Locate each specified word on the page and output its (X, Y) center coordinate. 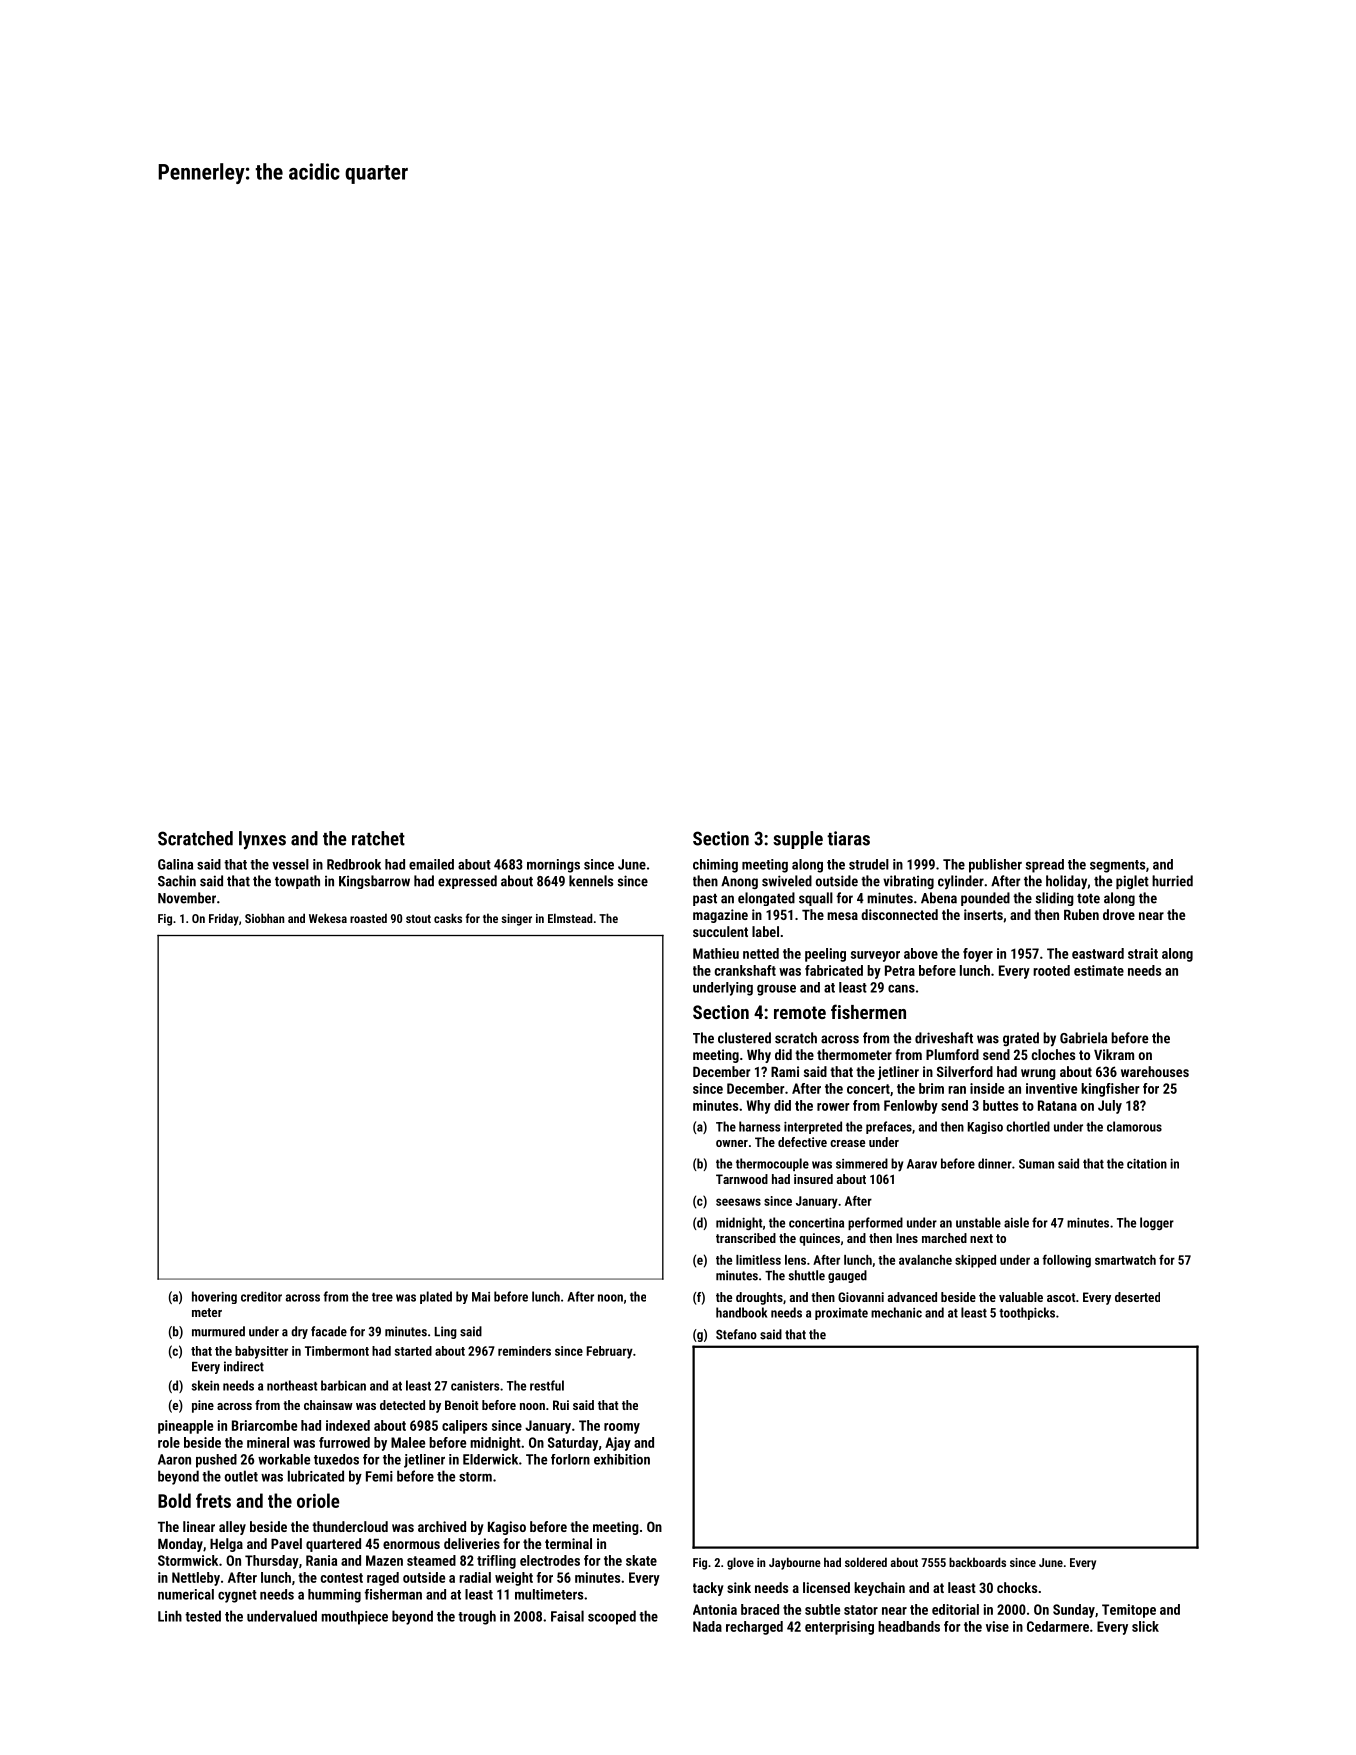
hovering (214, 1297)
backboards (977, 1562)
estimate (1099, 970)
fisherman (393, 1594)
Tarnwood (742, 1179)
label (765, 931)
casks (448, 918)
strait (1143, 953)
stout (418, 919)
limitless (758, 1260)
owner (732, 1143)
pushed (216, 1461)
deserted (1137, 1297)
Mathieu (716, 953)
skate (641, 1560)
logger (1157, 1223)
